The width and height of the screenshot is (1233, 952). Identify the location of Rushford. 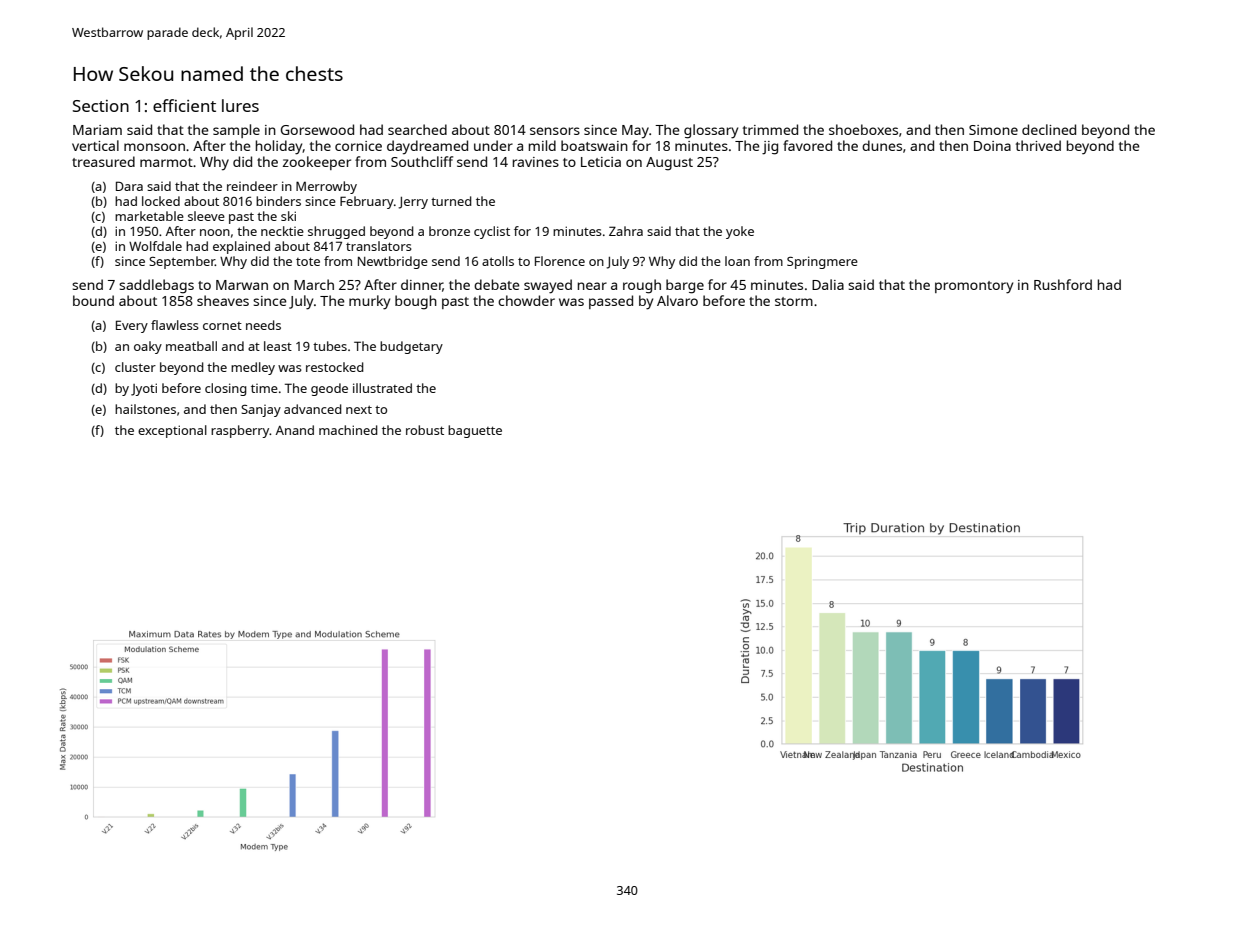
(1063, 284).
